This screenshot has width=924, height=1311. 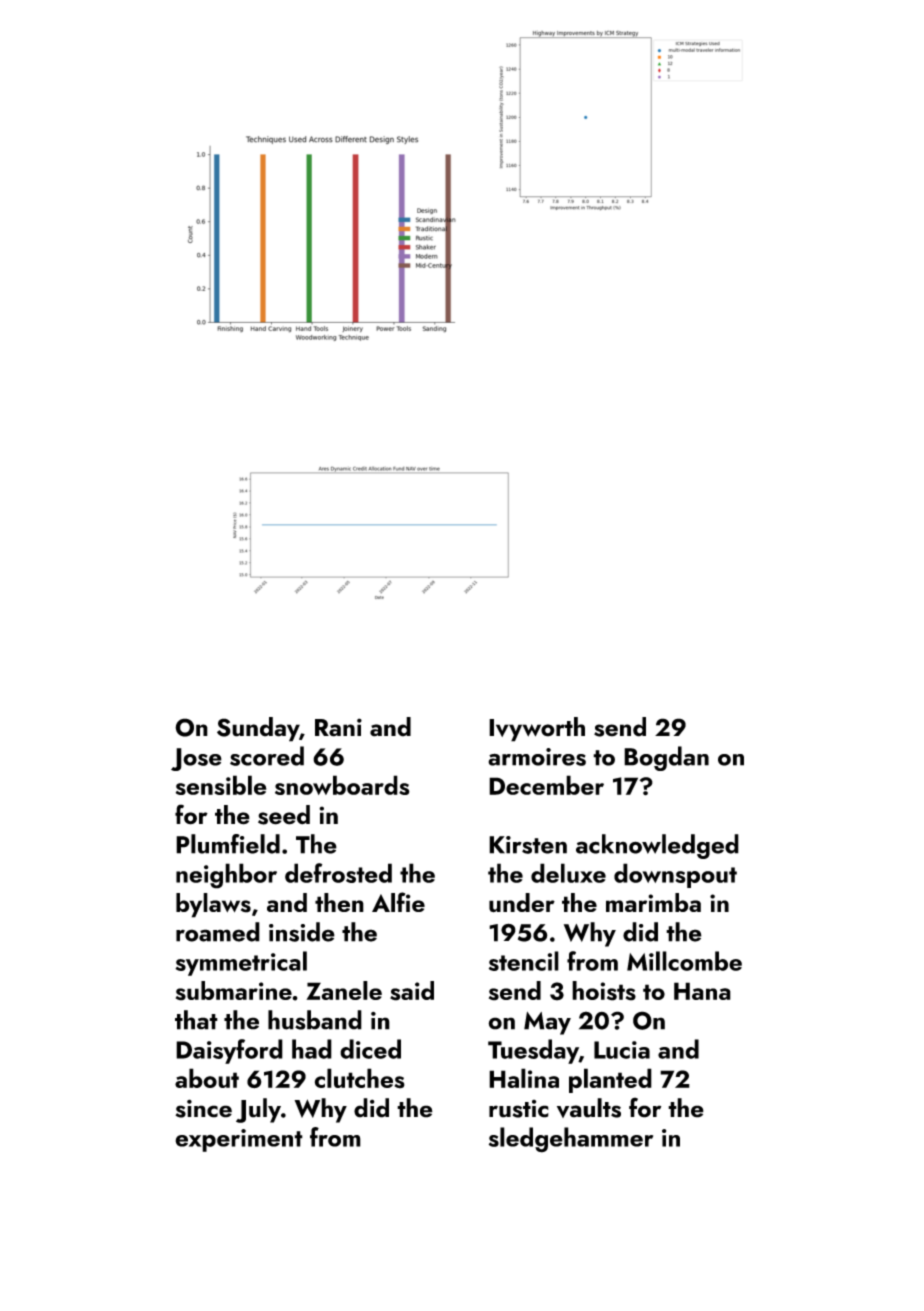 What do you see at coordinates (344, 990) in the screenshot?
I see `Zanele` at bounding box center [344, 990].
